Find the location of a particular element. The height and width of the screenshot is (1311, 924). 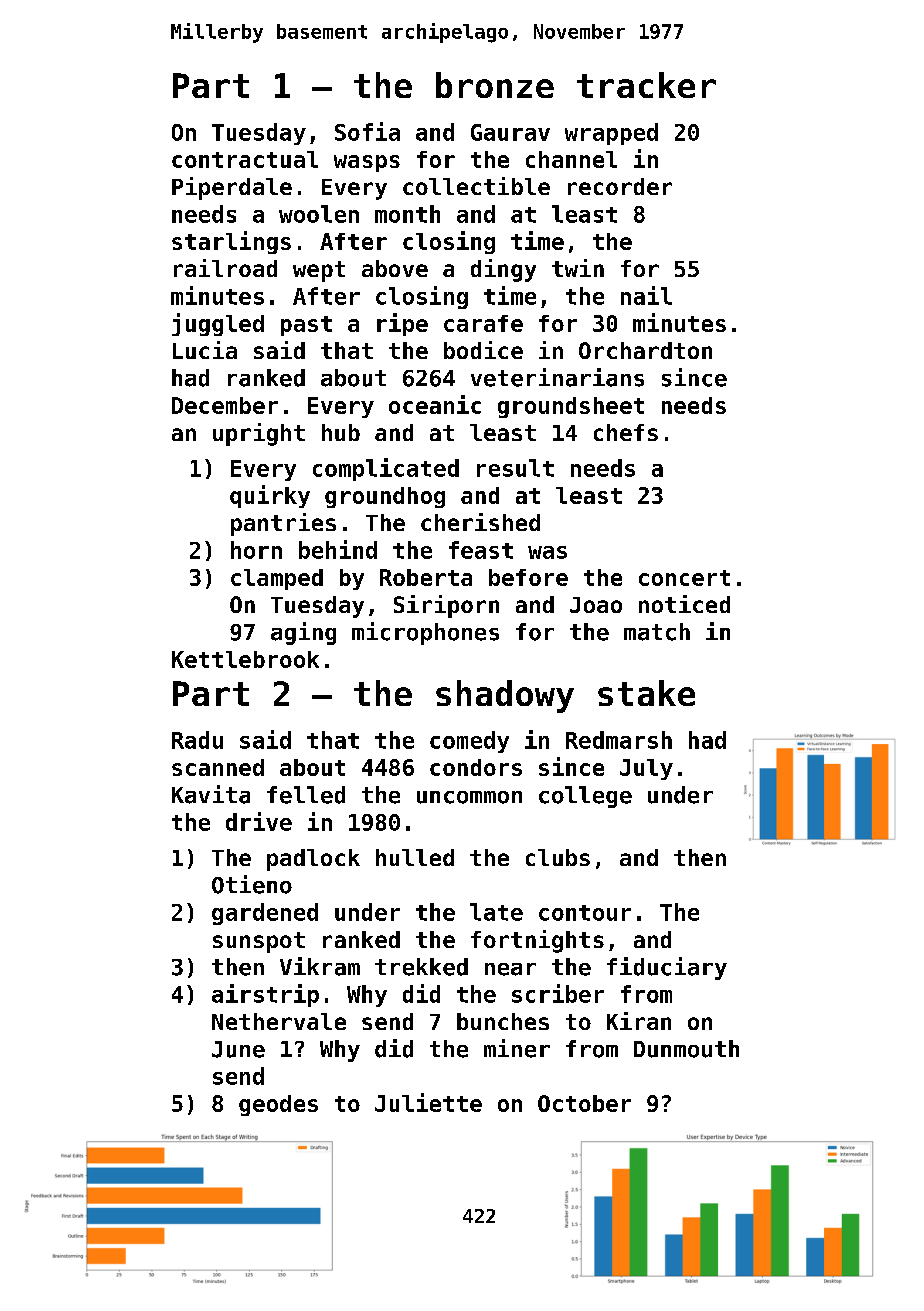

college is located at coordinates (585, 797).
